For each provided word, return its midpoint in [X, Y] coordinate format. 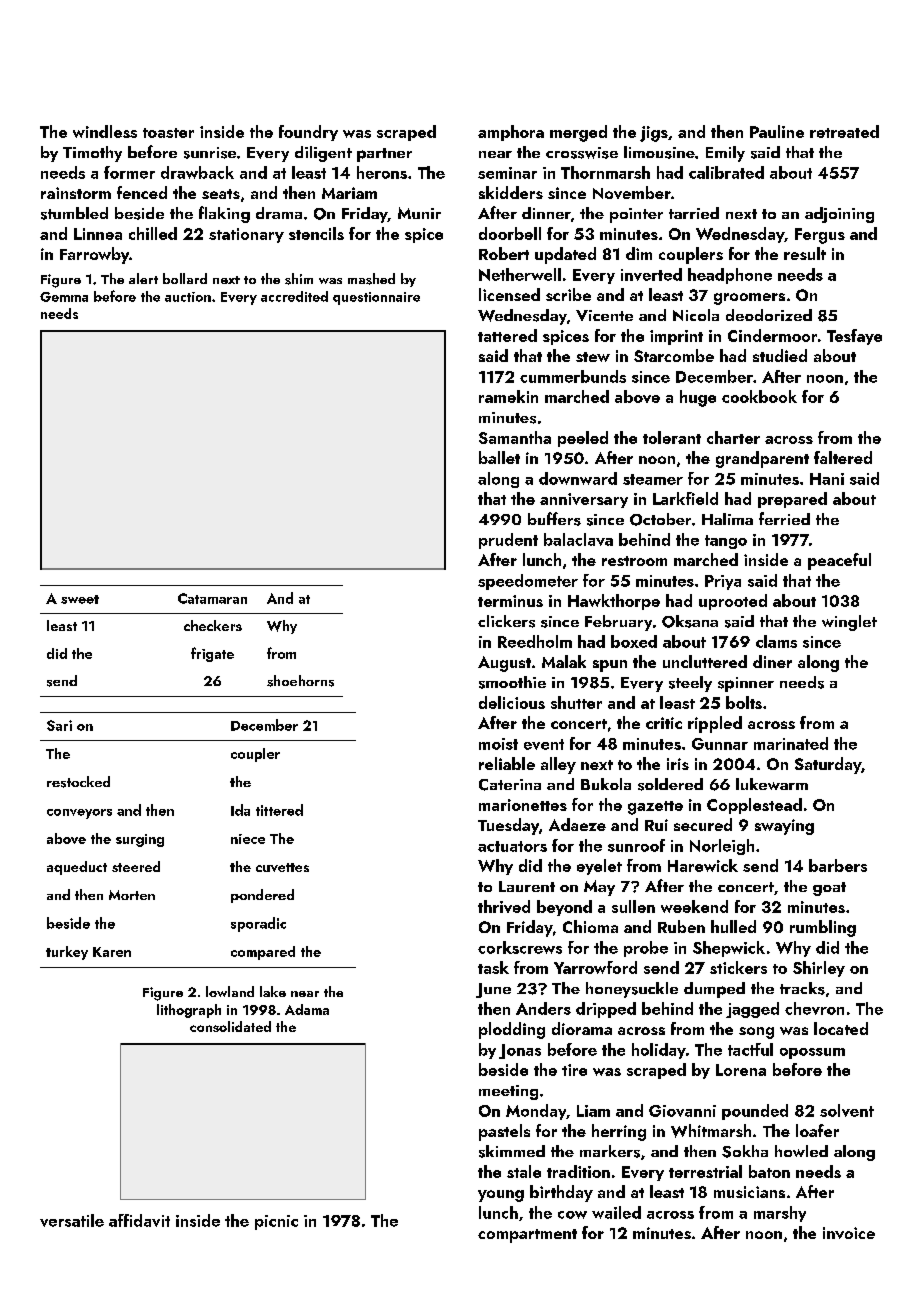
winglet [849, 623]
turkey [67, 953]
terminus [510, 601]
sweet [80, 599]
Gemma [64, 297]
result [805, 253]
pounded [755, 1112]
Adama [307, 1009]
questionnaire [376, 298]
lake [273, 991]
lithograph [189, 1011]
